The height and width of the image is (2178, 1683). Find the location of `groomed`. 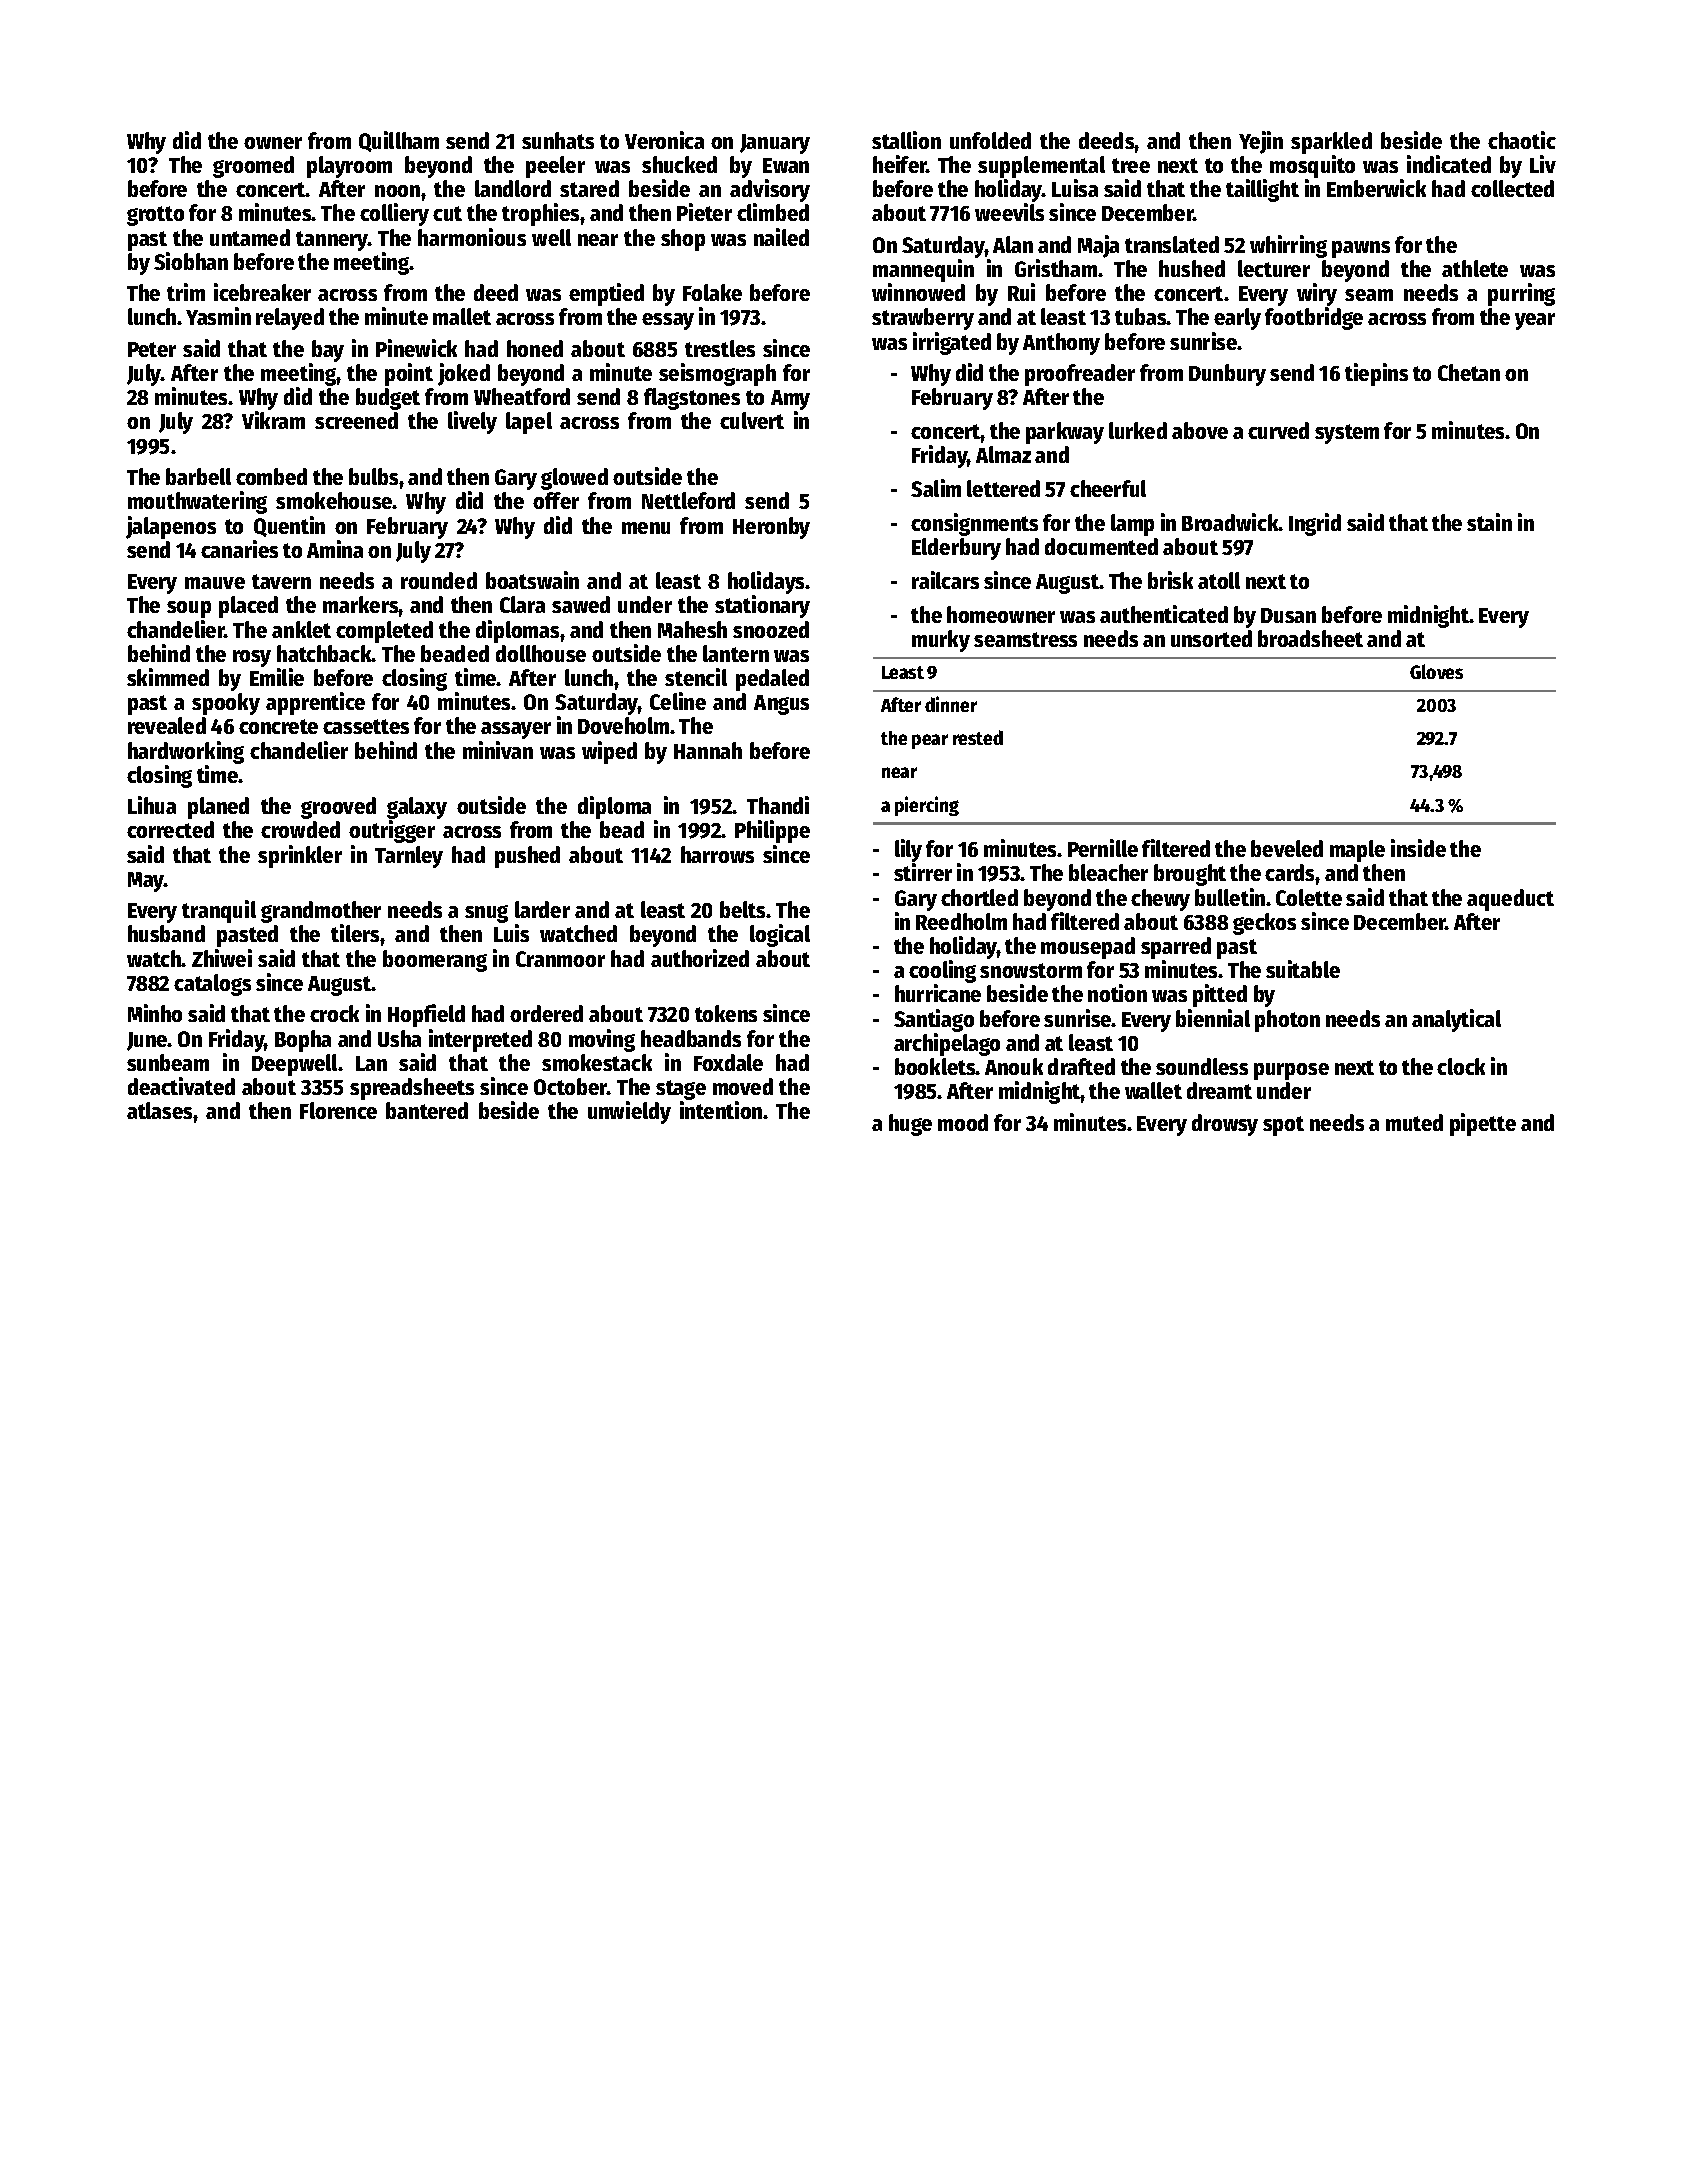

groomed is located at coordinates (253, 167).
